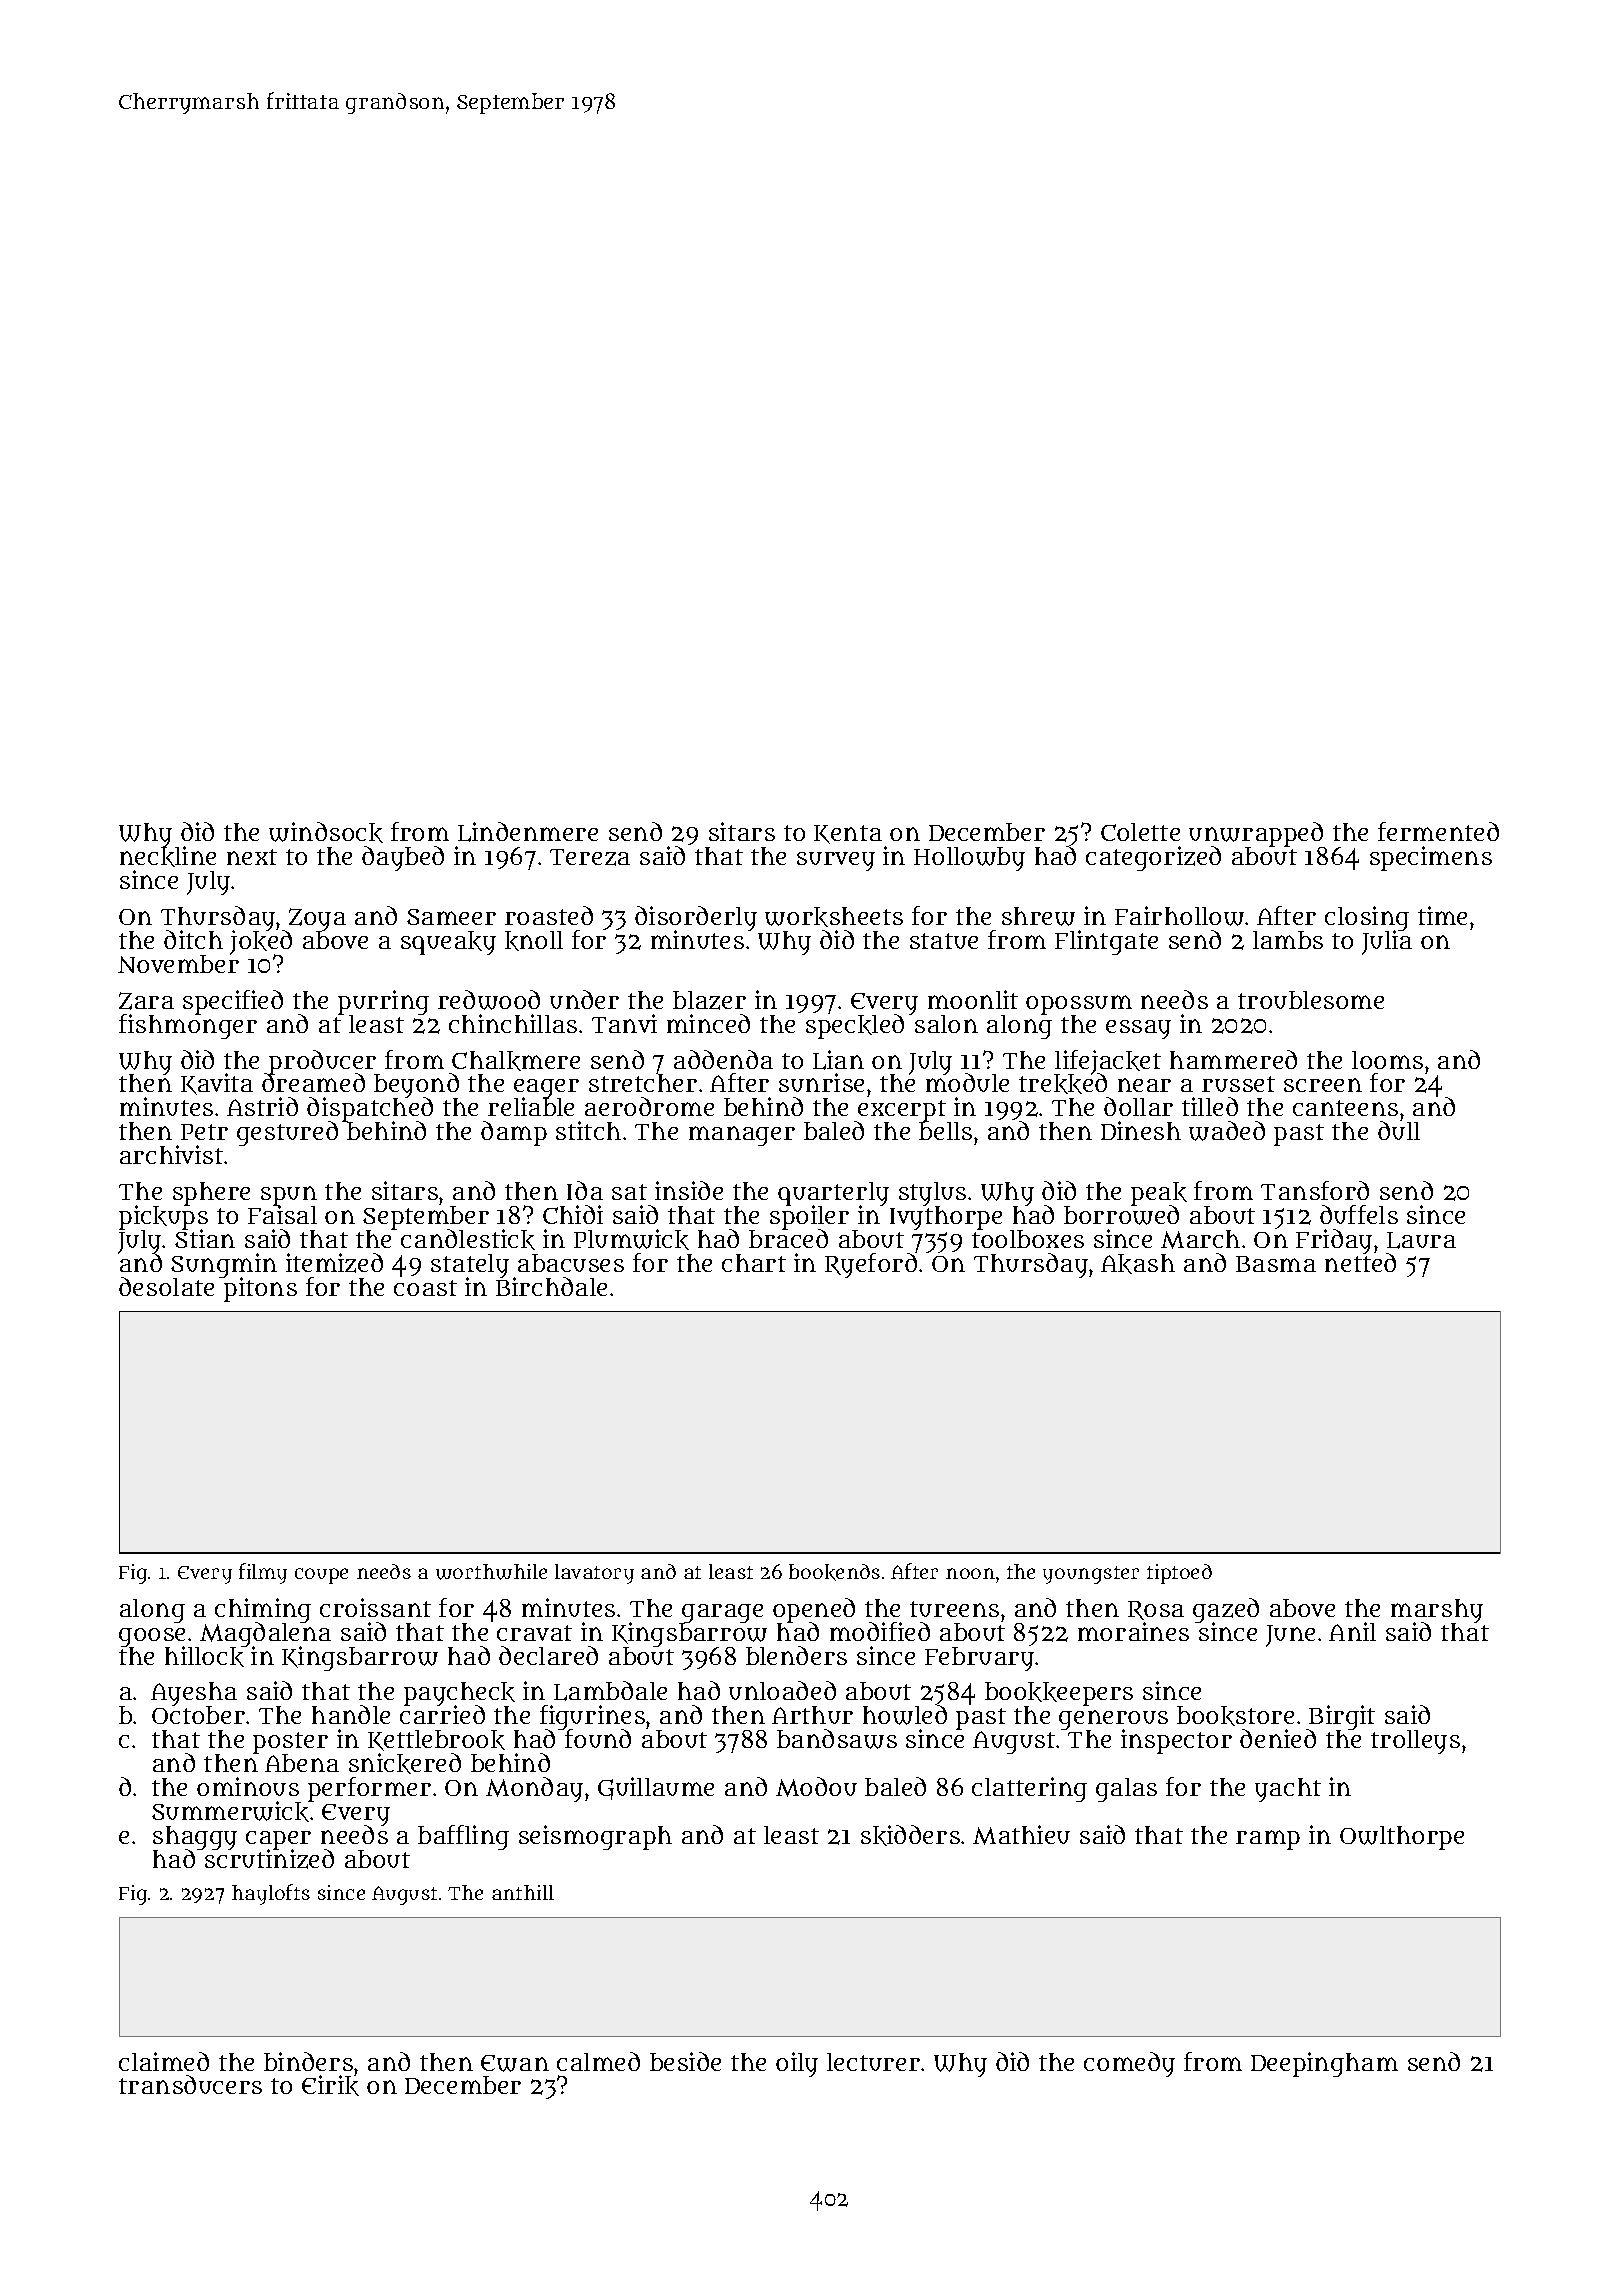 Image resolution: width=1620 pixels, height=2292 pixels. What do you see at coordinates (528, 832) in the screenshot?
I see `Lindenmere` at bounding box center [528, 832].
